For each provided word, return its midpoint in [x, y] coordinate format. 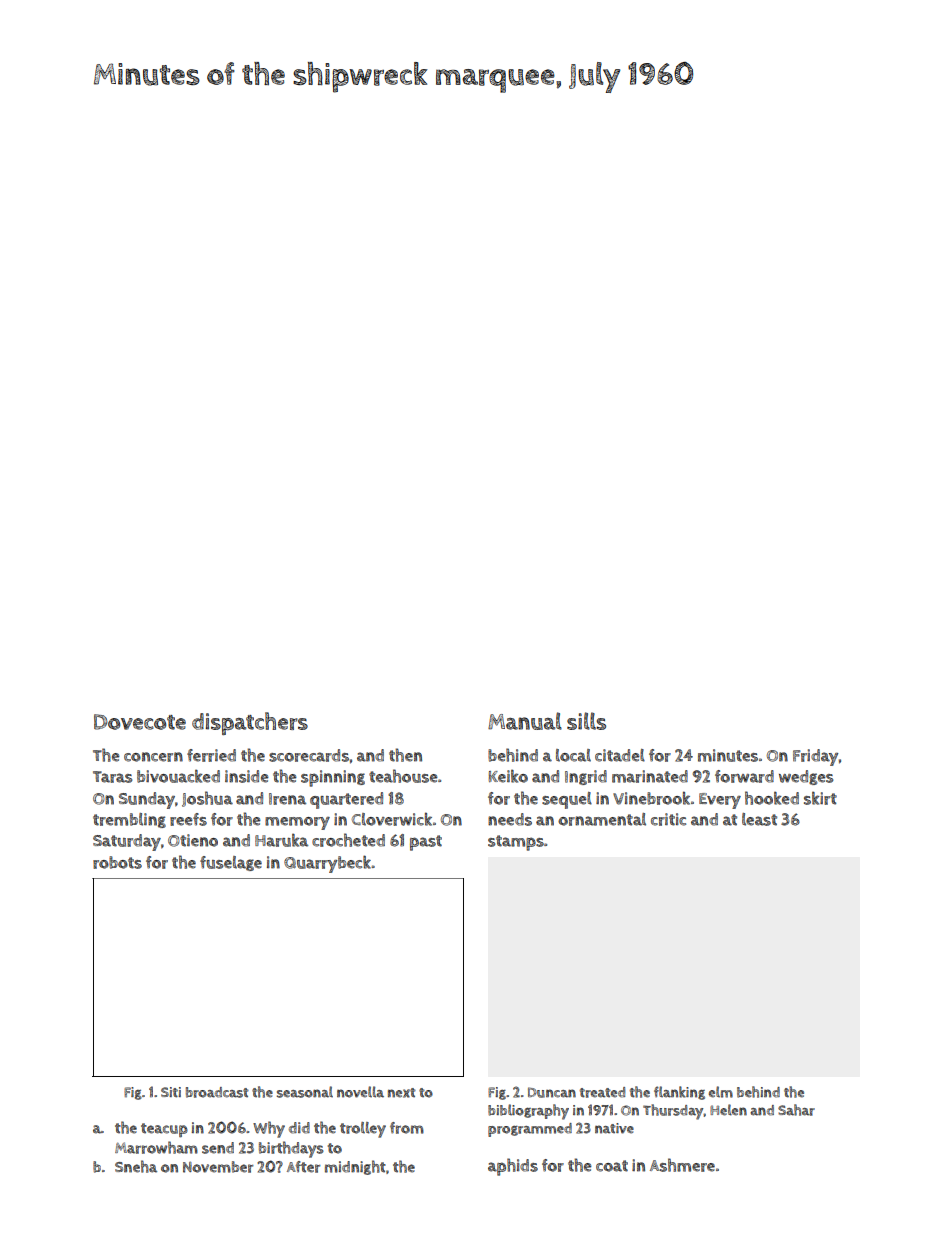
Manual [525, 721]
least [759, 819]
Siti [171, 1092]
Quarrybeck [328, 864]
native [614, 1128]
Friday [815, 757]
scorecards [309, 755]
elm [721, 1092]
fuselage [231, 863]
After [303, 1167]
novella [360, 1092]
